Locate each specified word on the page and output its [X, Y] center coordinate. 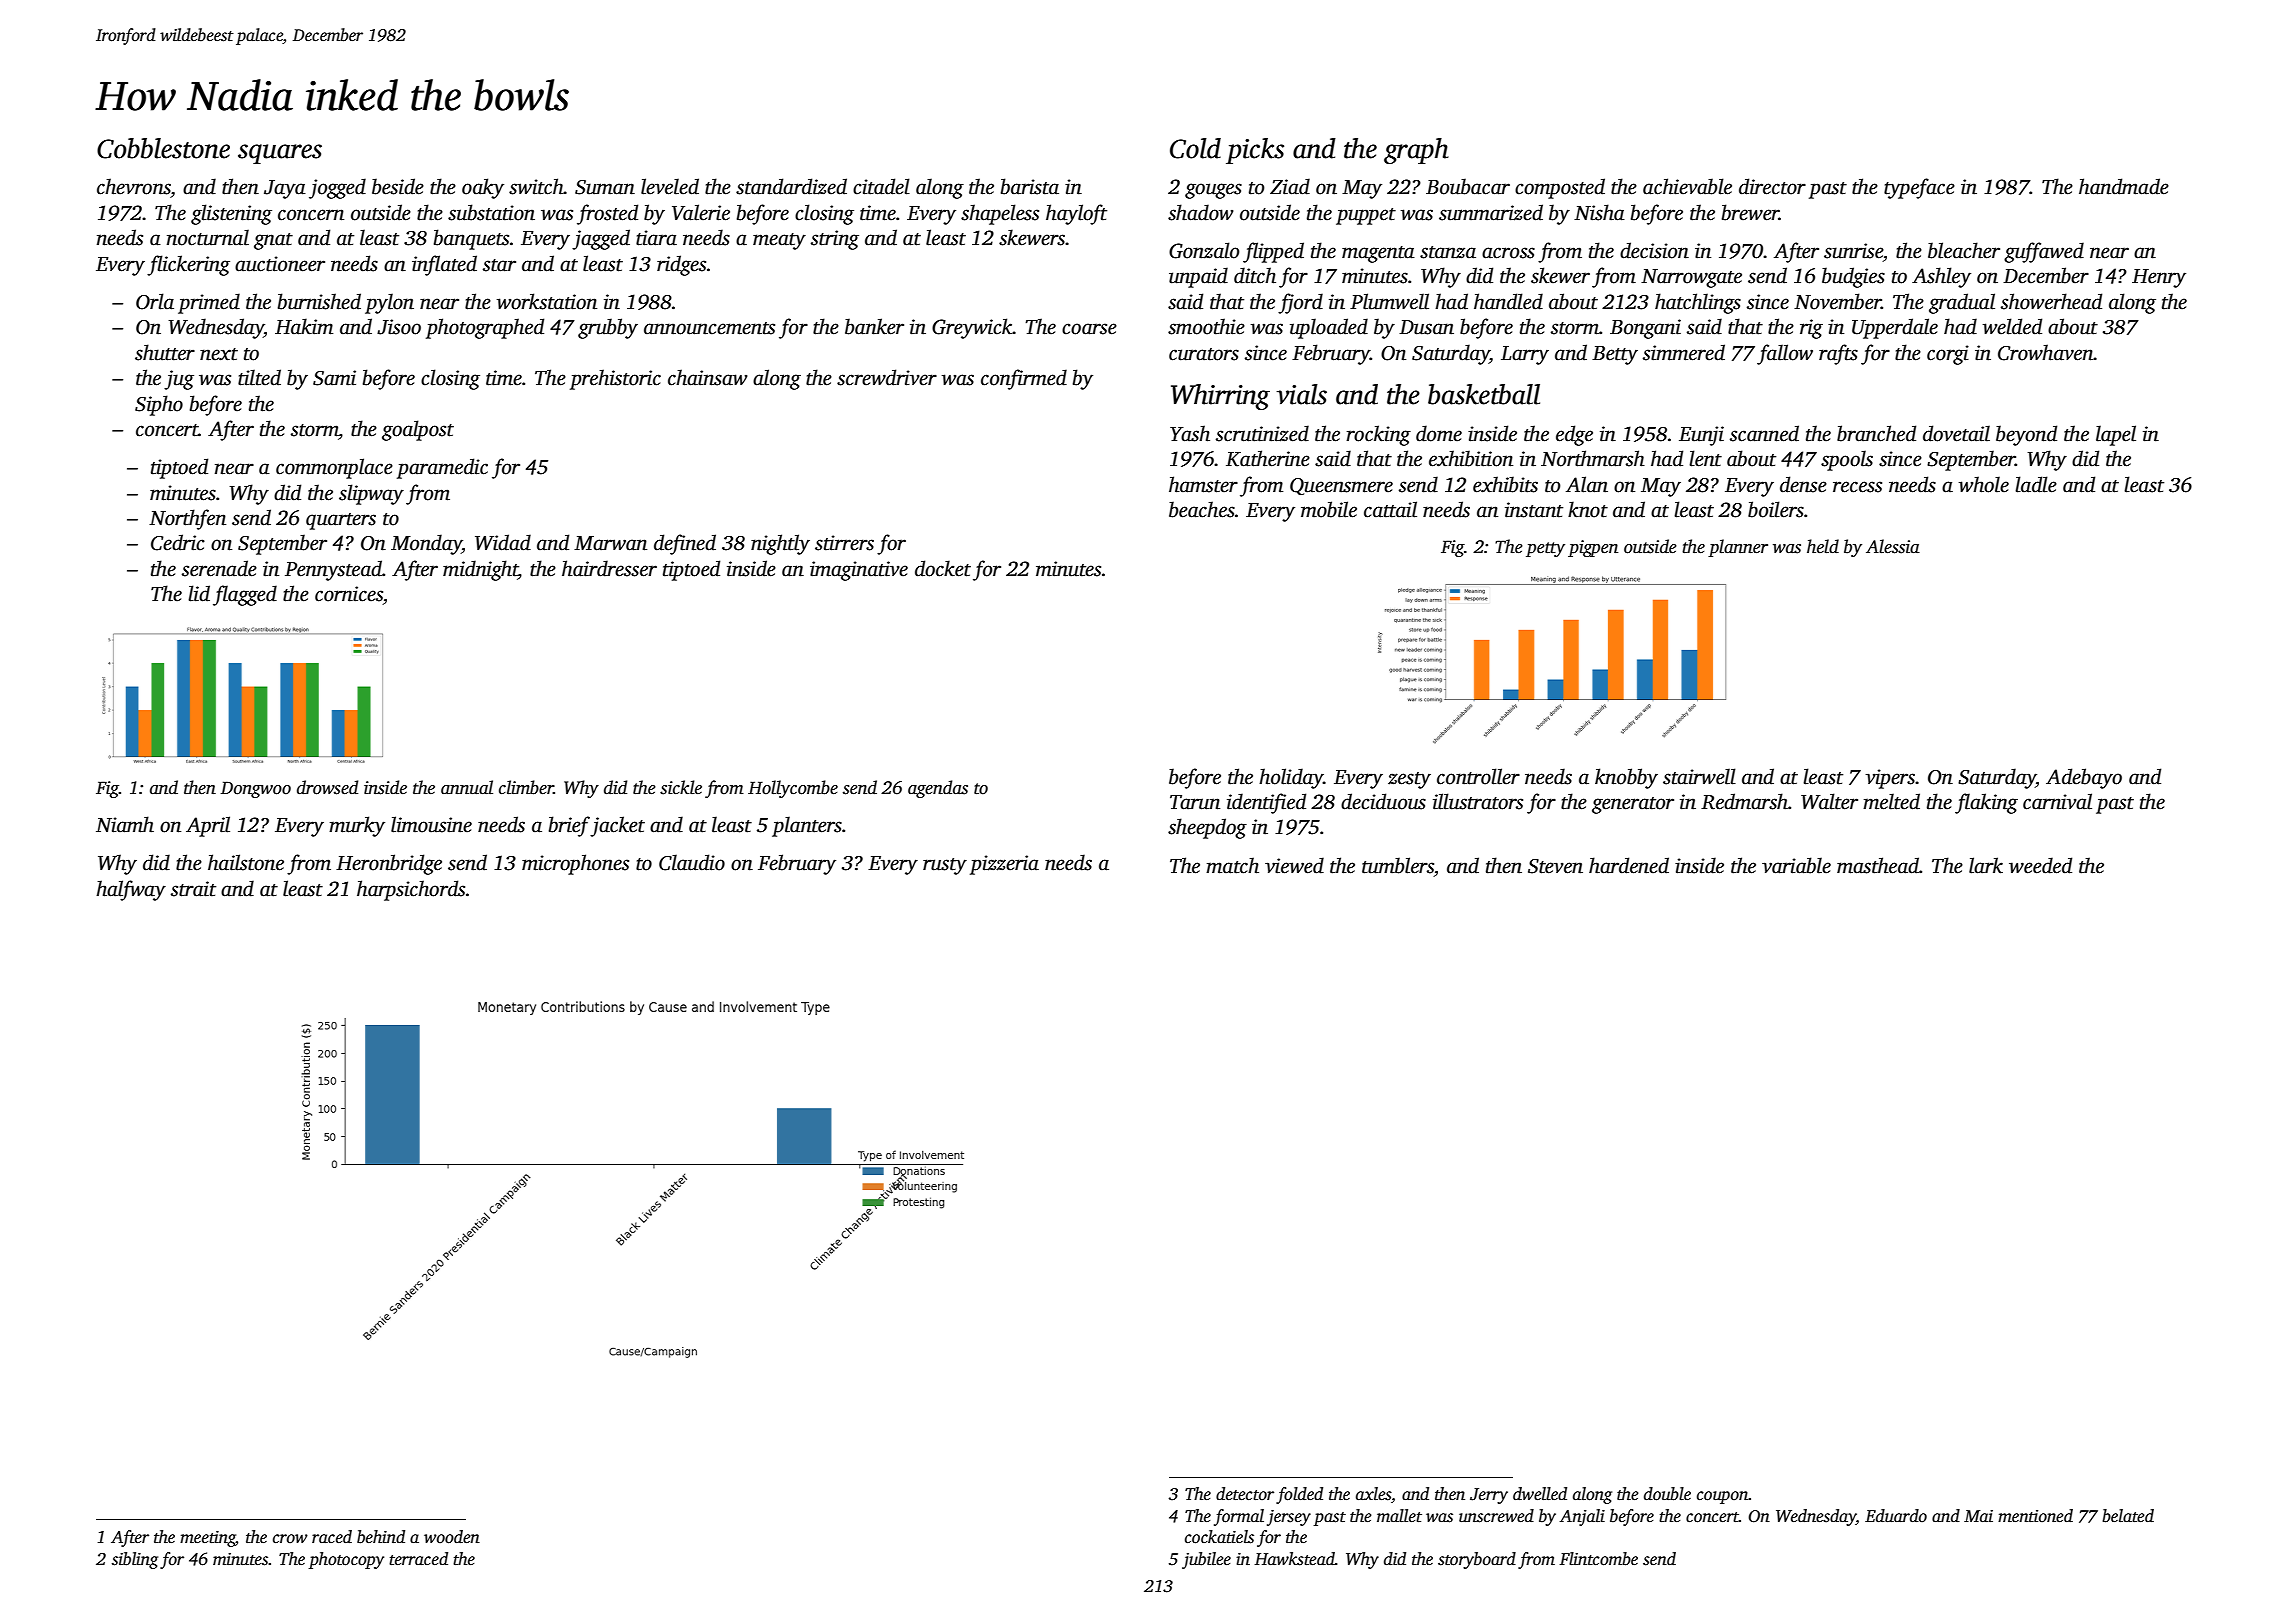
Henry [2159, 278]
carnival [2057, 801]
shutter [165, 352]
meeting [208, 1539]
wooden [452, 1537]
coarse [1089, 329]
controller [1478, 776]
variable [1796, 865]
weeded [2040, 865]
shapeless [1000, 214]
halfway [131, 890]
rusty [945, 866]
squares [280, 154]
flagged [245, 595]
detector [1245, 1494]
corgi [1948, 355]
